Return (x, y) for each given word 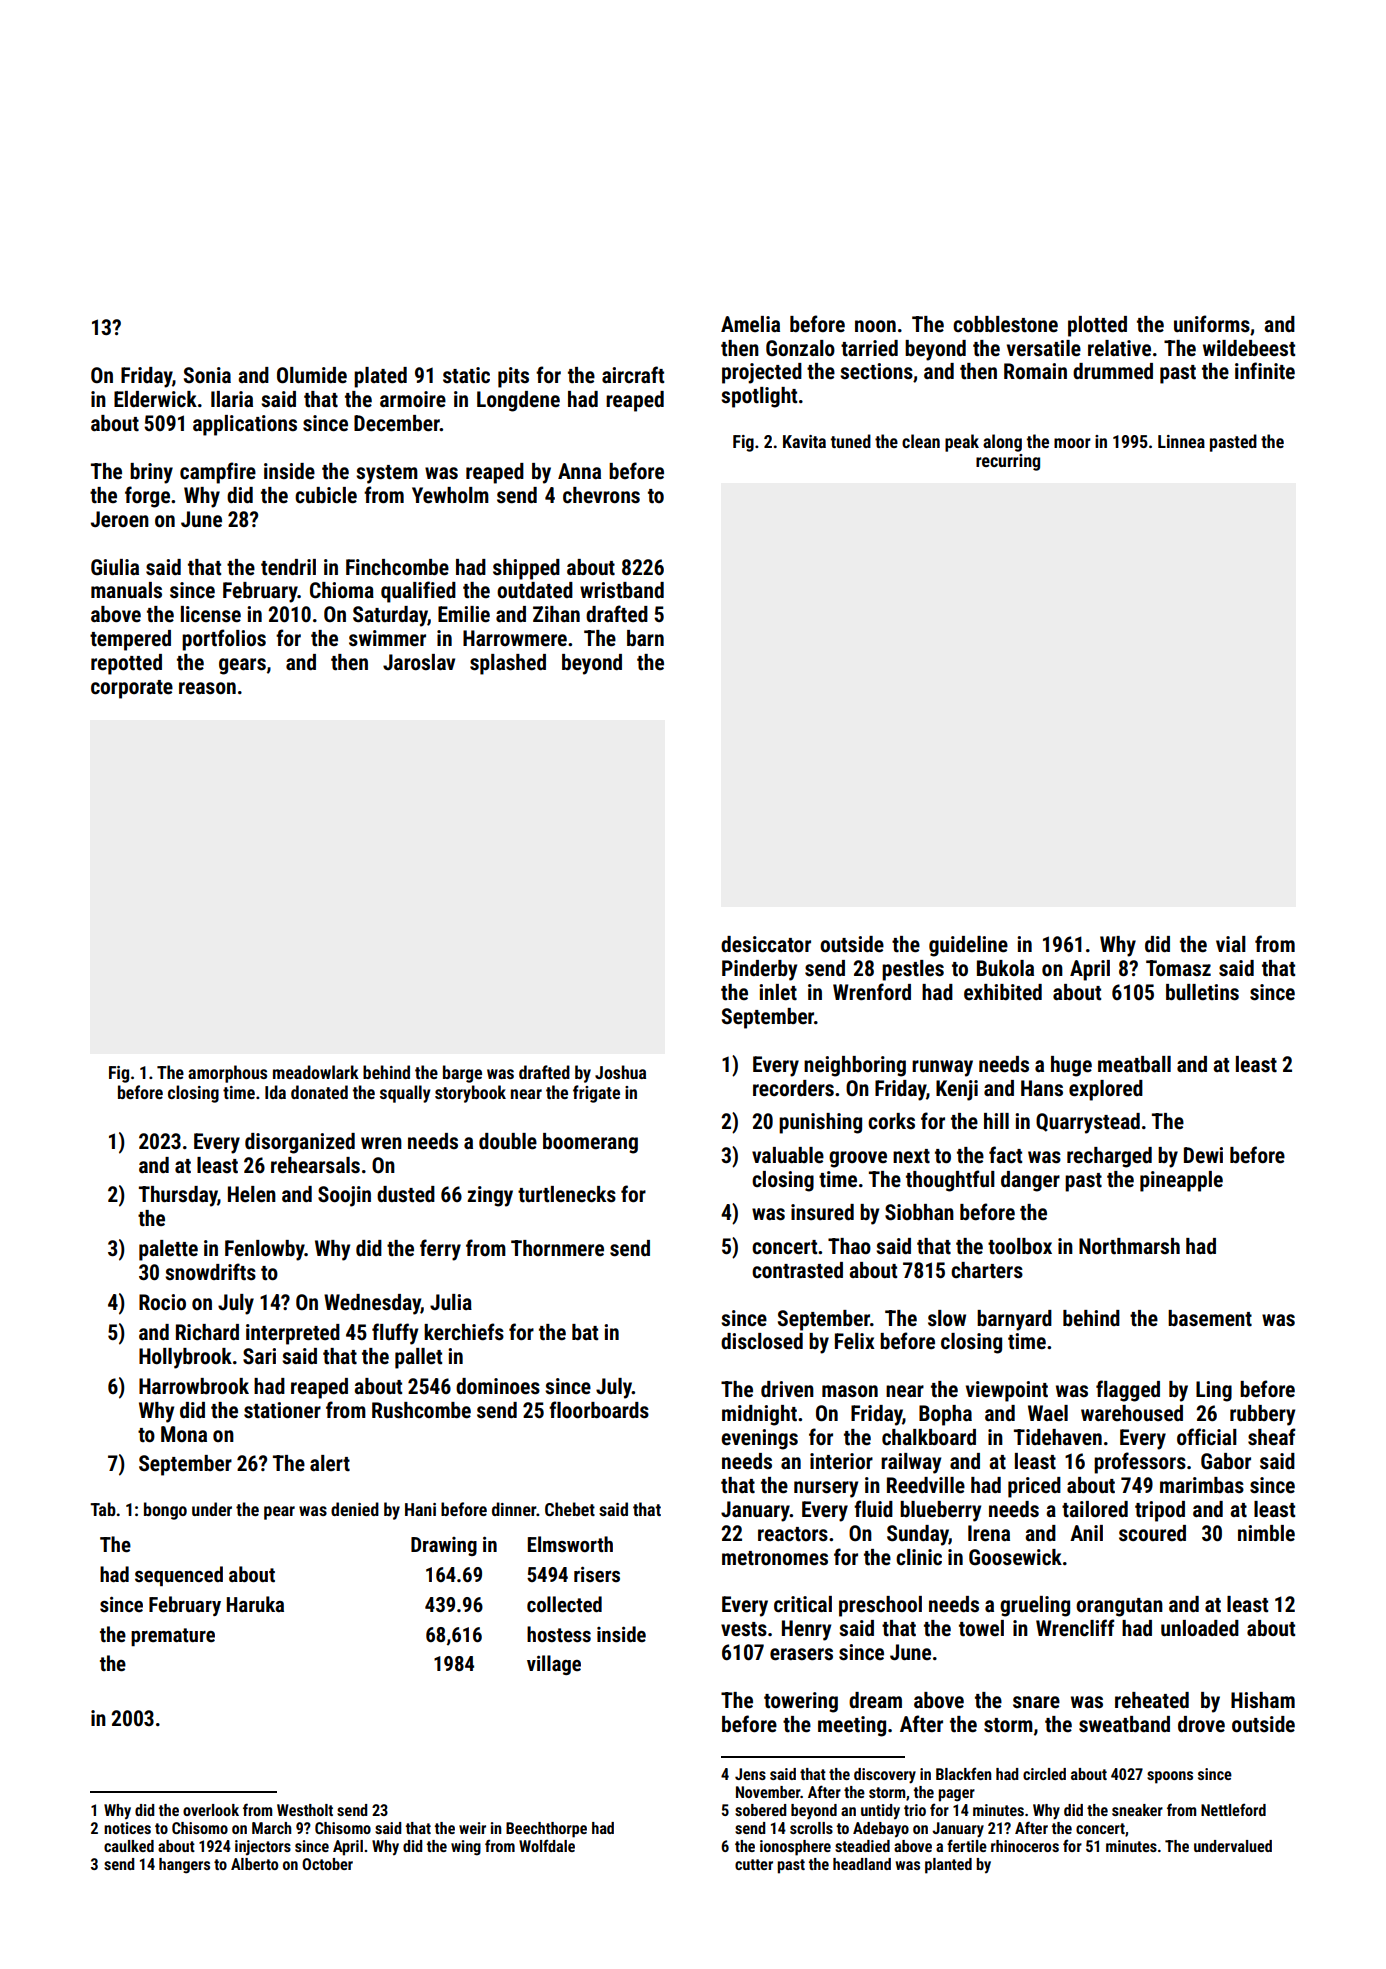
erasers (801, 1654)
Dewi (1203, 1155)
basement (1210, 1318)
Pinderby (759, 970)
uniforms (1212, 324)
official (1207, 1436)
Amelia (750, 324)
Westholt (305, 1810)
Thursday (178, 1196)
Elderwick (155, 399)
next (911, 1156)
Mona (184, 1434)
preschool (880, 1606)
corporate (132, 689)
